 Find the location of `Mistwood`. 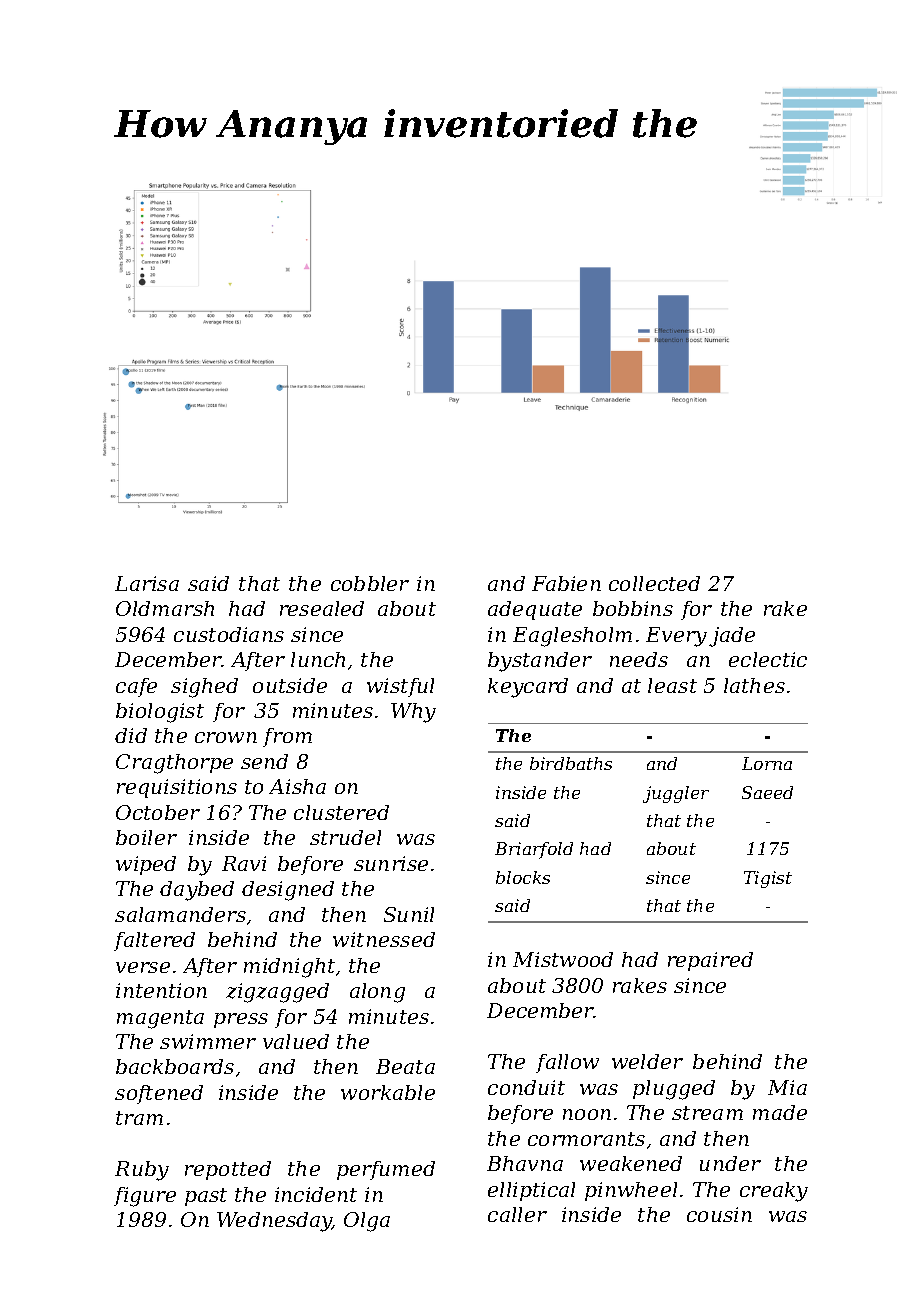

Mistwood is located at coordinates (563, 959).
